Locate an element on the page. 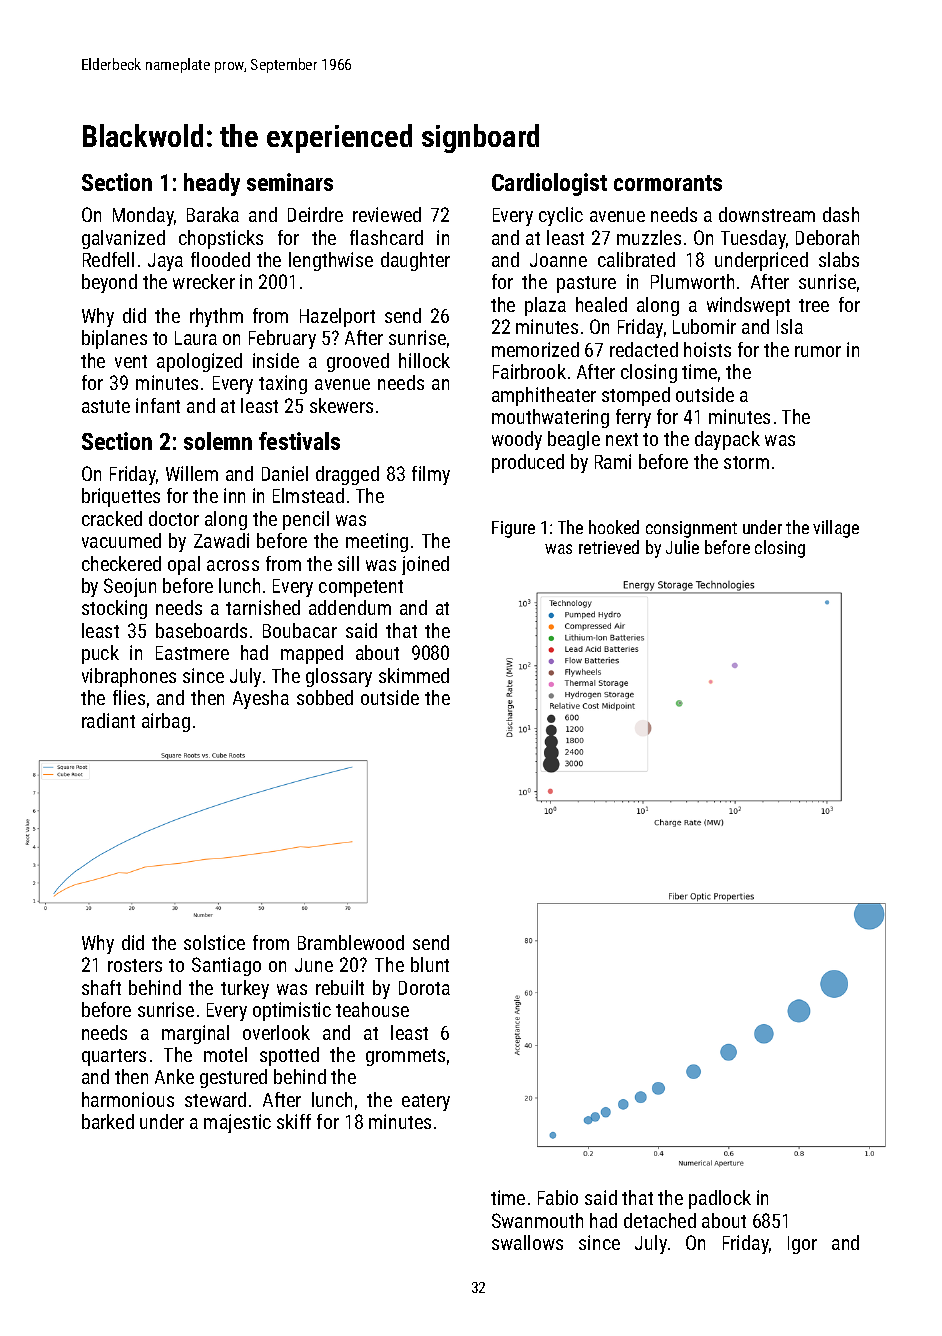  dragged is located at coordinates (347, 475).
